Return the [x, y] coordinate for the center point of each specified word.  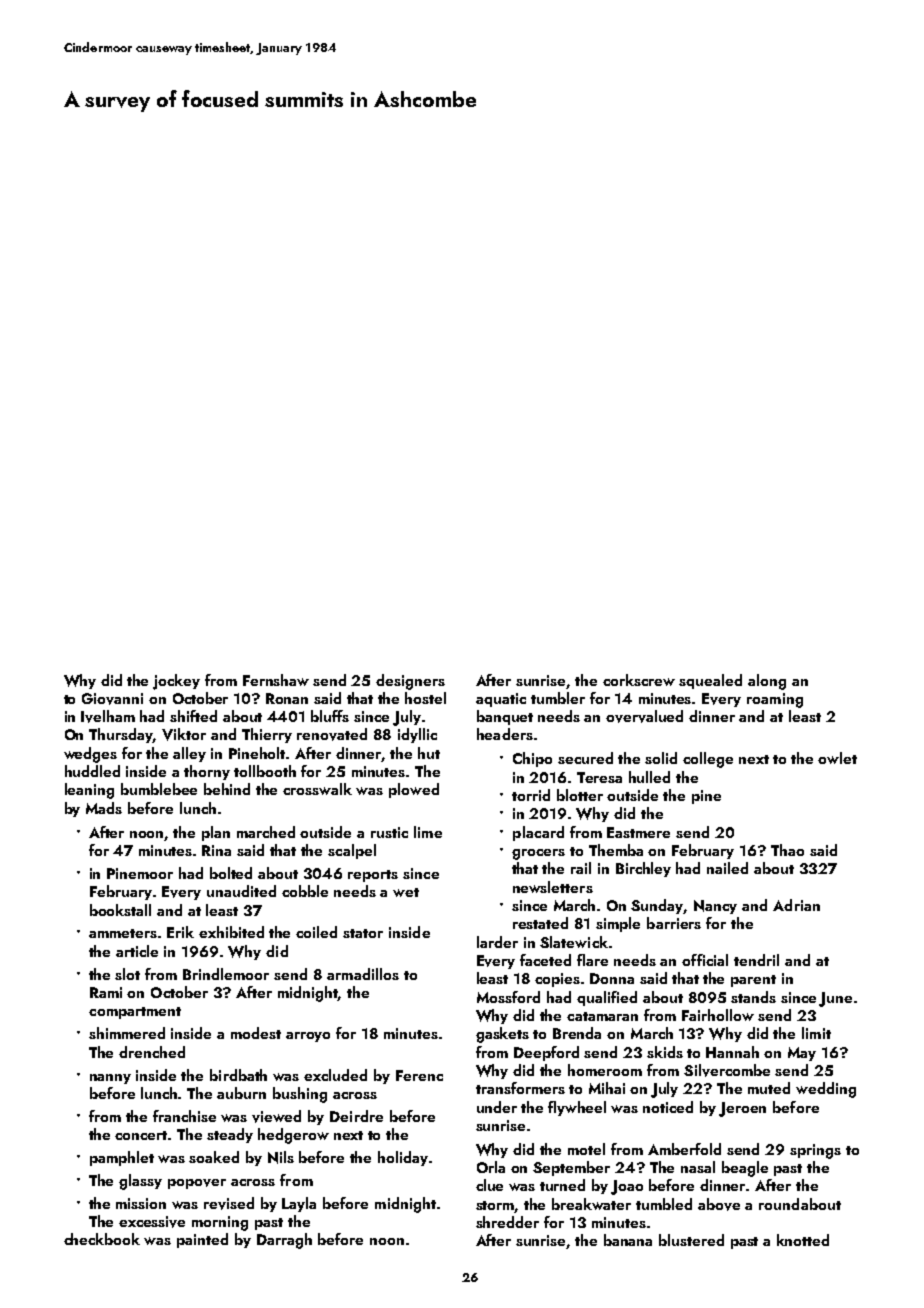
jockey [176, 682]
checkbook [102, 1239]
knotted [803, 1240]
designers [410, 682]
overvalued [644, 716]
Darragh [284, 1241]
